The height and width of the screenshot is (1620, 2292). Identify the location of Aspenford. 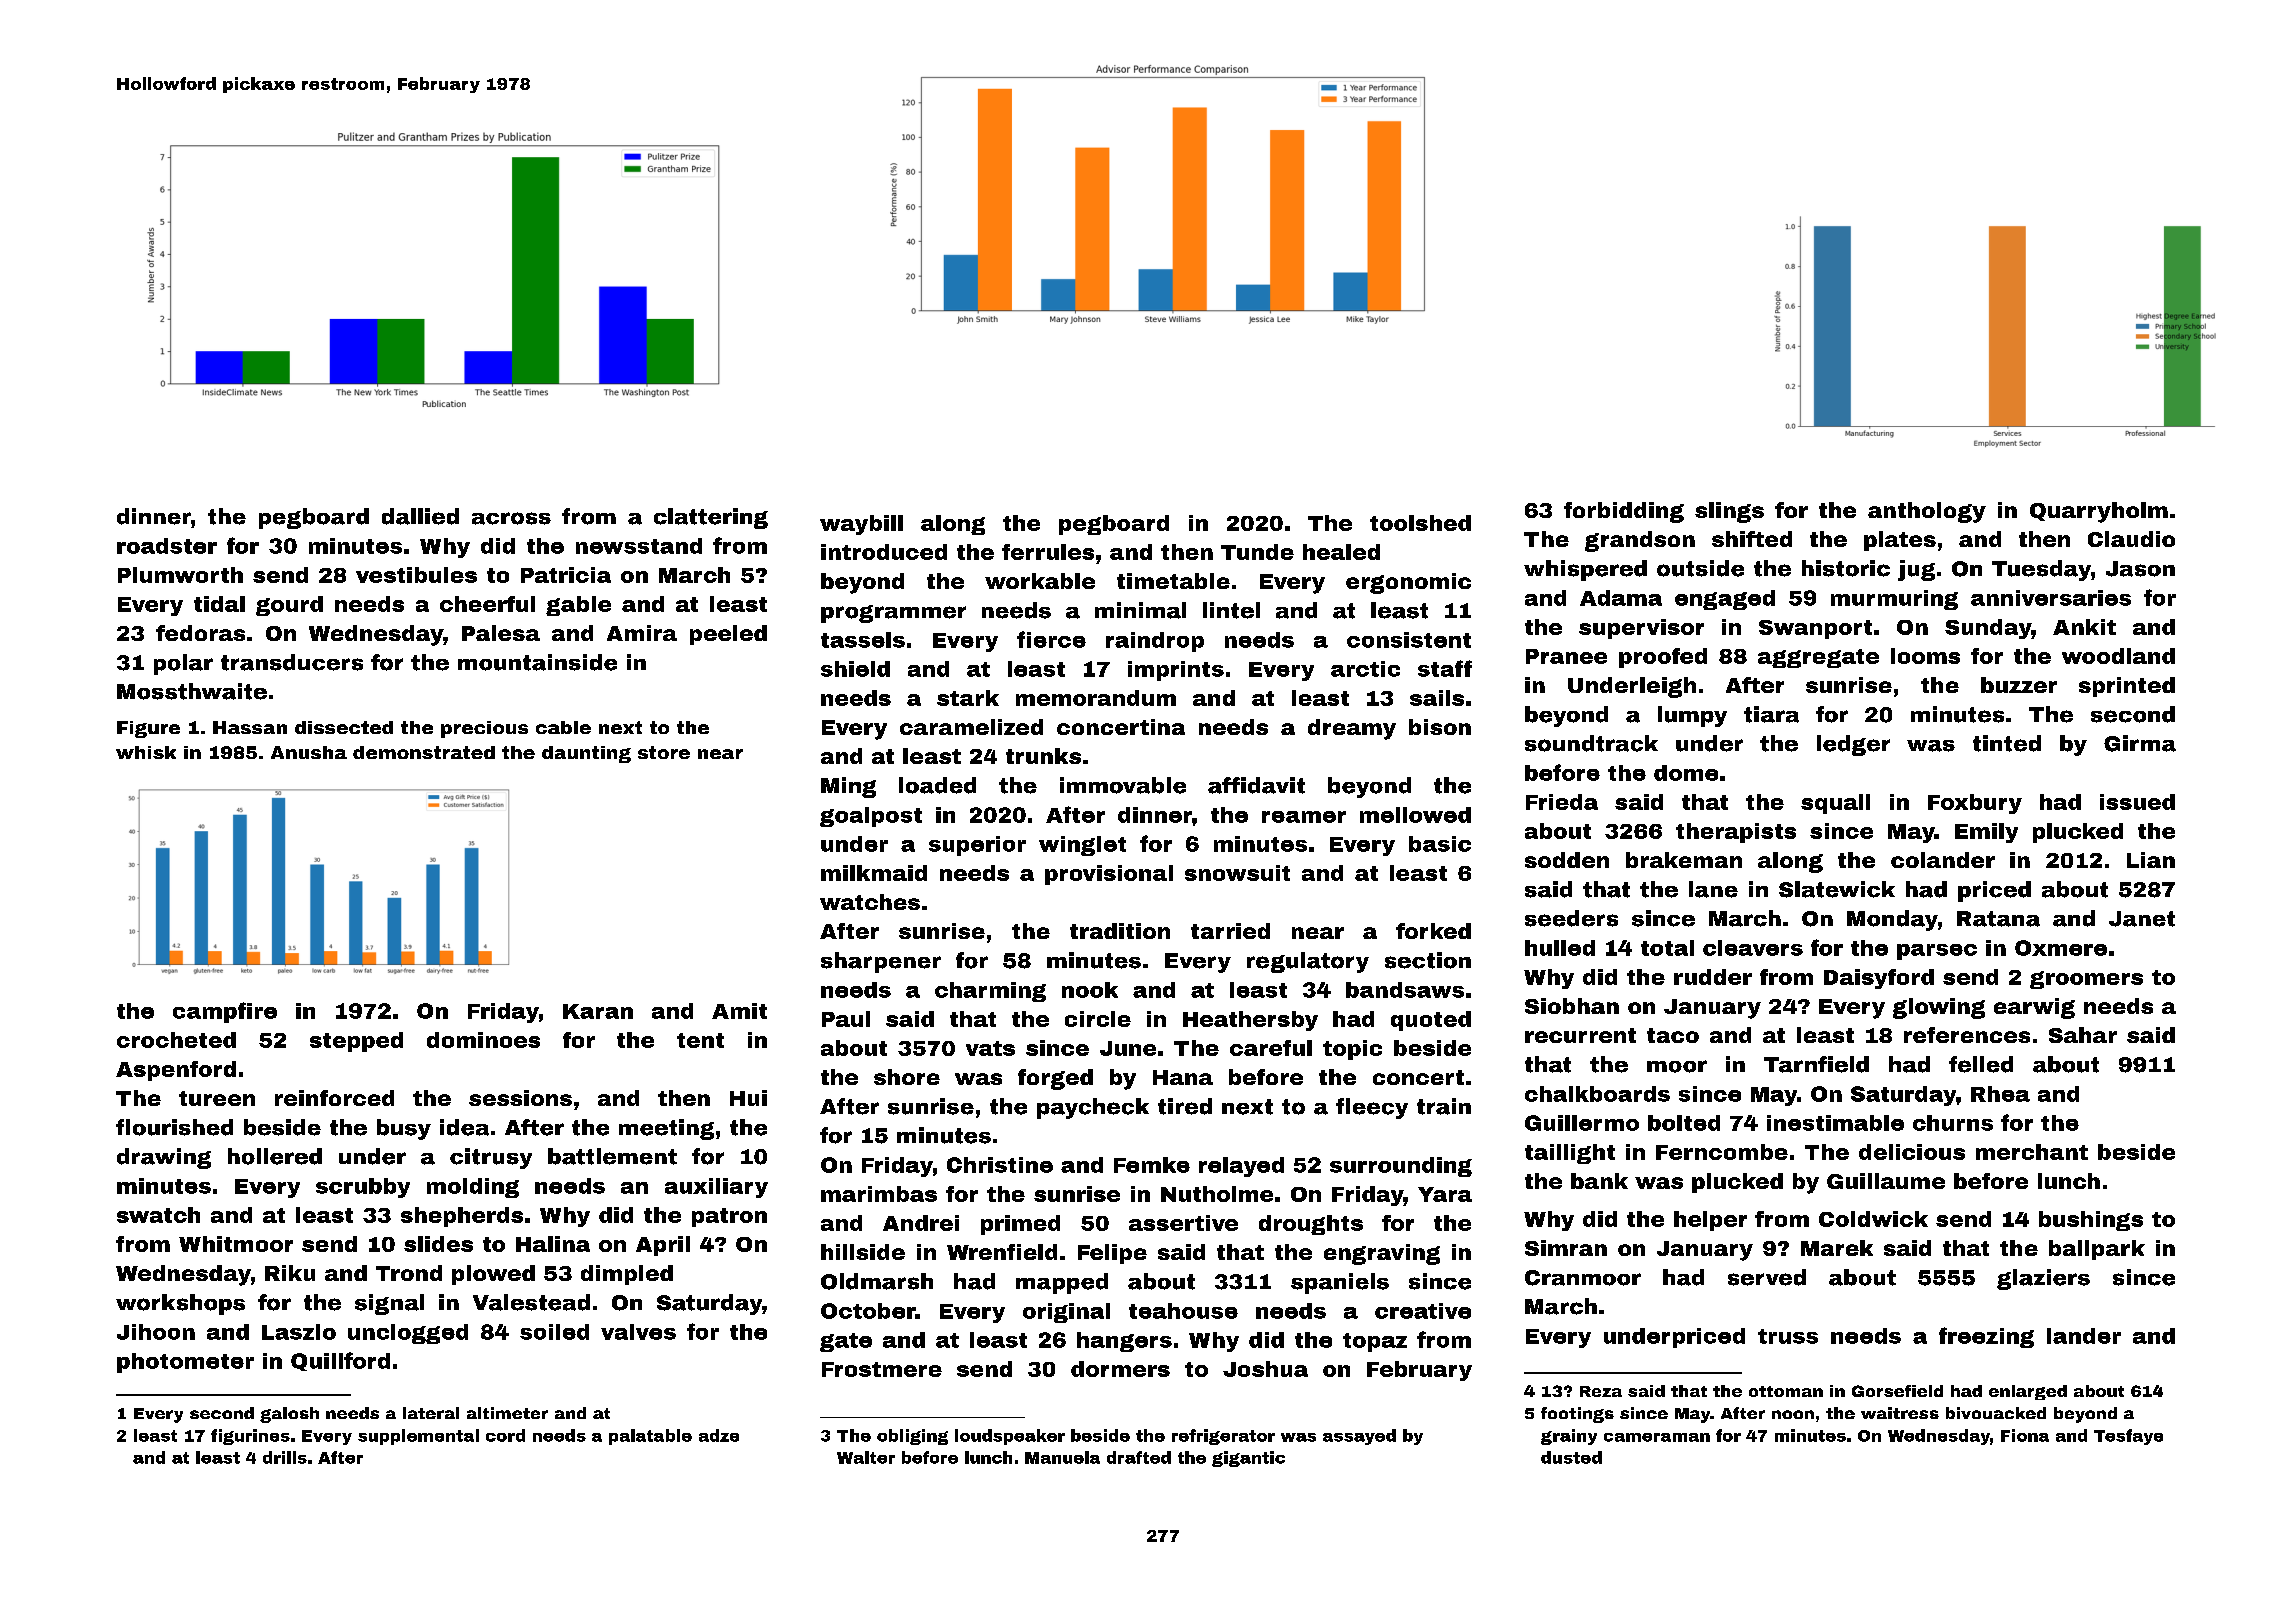
(176, 1071).
